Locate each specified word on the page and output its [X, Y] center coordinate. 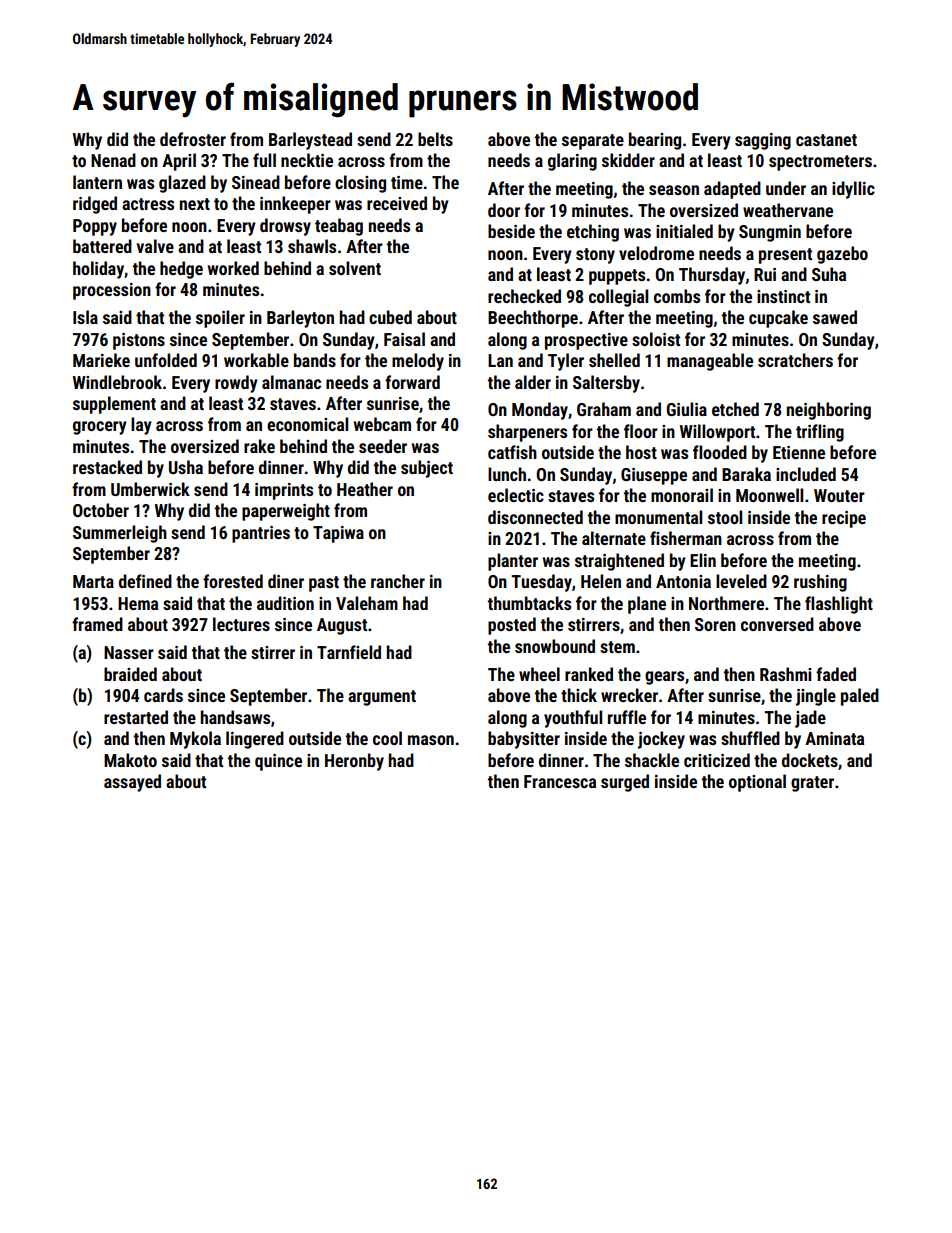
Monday [540, 411]
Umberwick [150, 489]
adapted [732, 190]
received [397, 203]
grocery [100, 428]
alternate [614, 538]
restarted [136, 717]
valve [155, 246]
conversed [777, 624]
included [806, 474]
